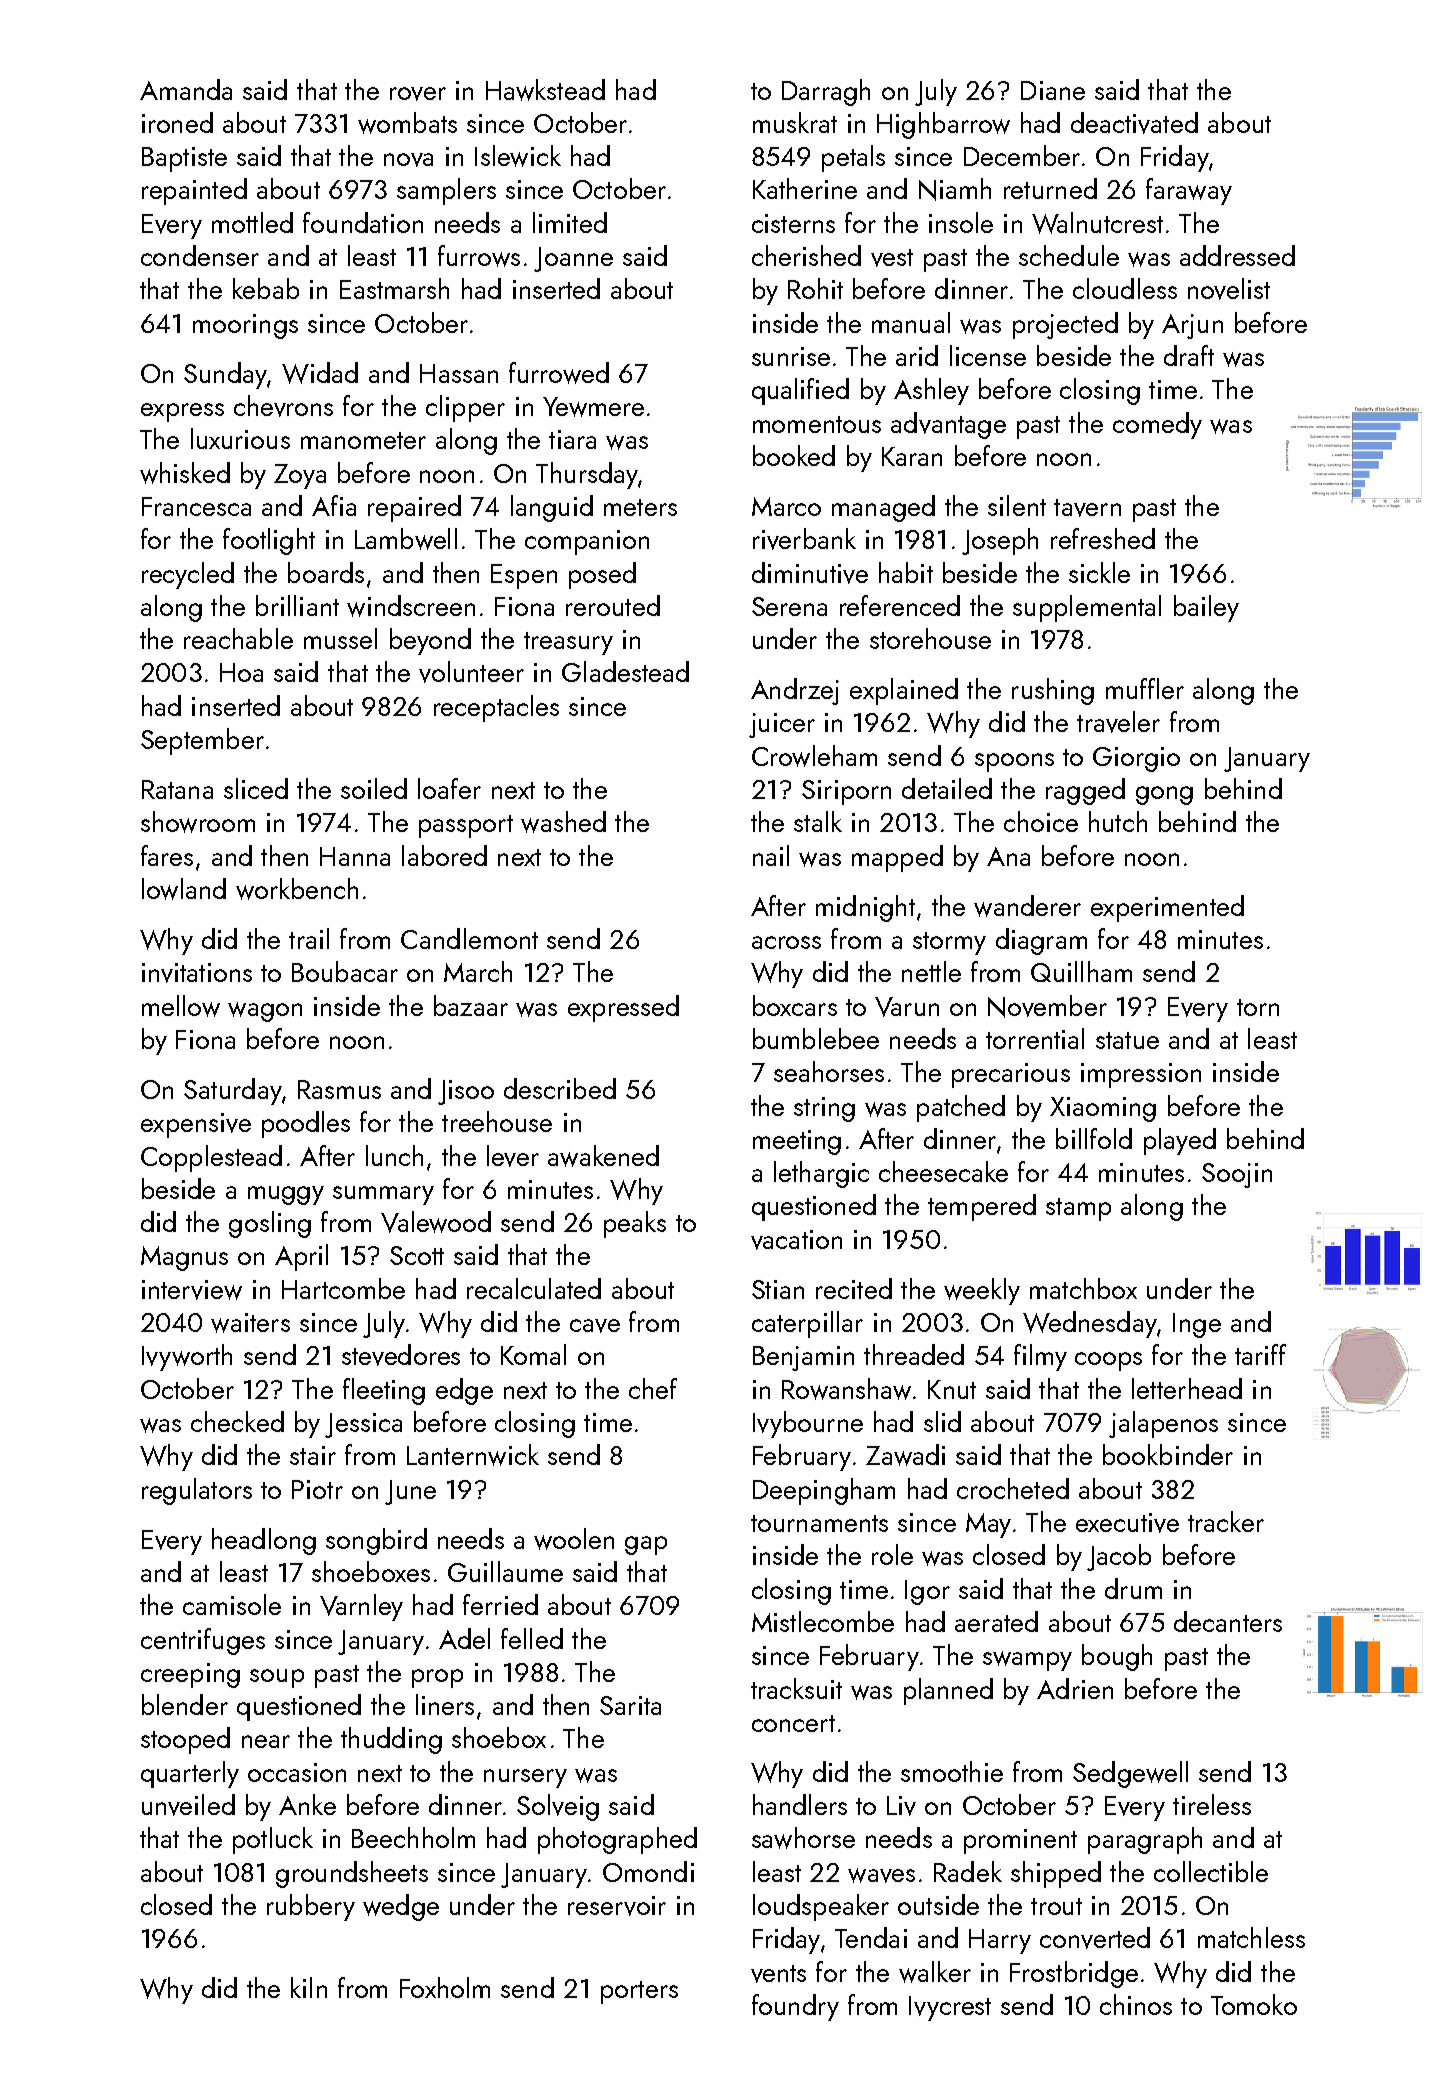 The image size is (1450, 2100). Describe the element at coordinates (1065, 325) in the document. I see `projected` at that location.
